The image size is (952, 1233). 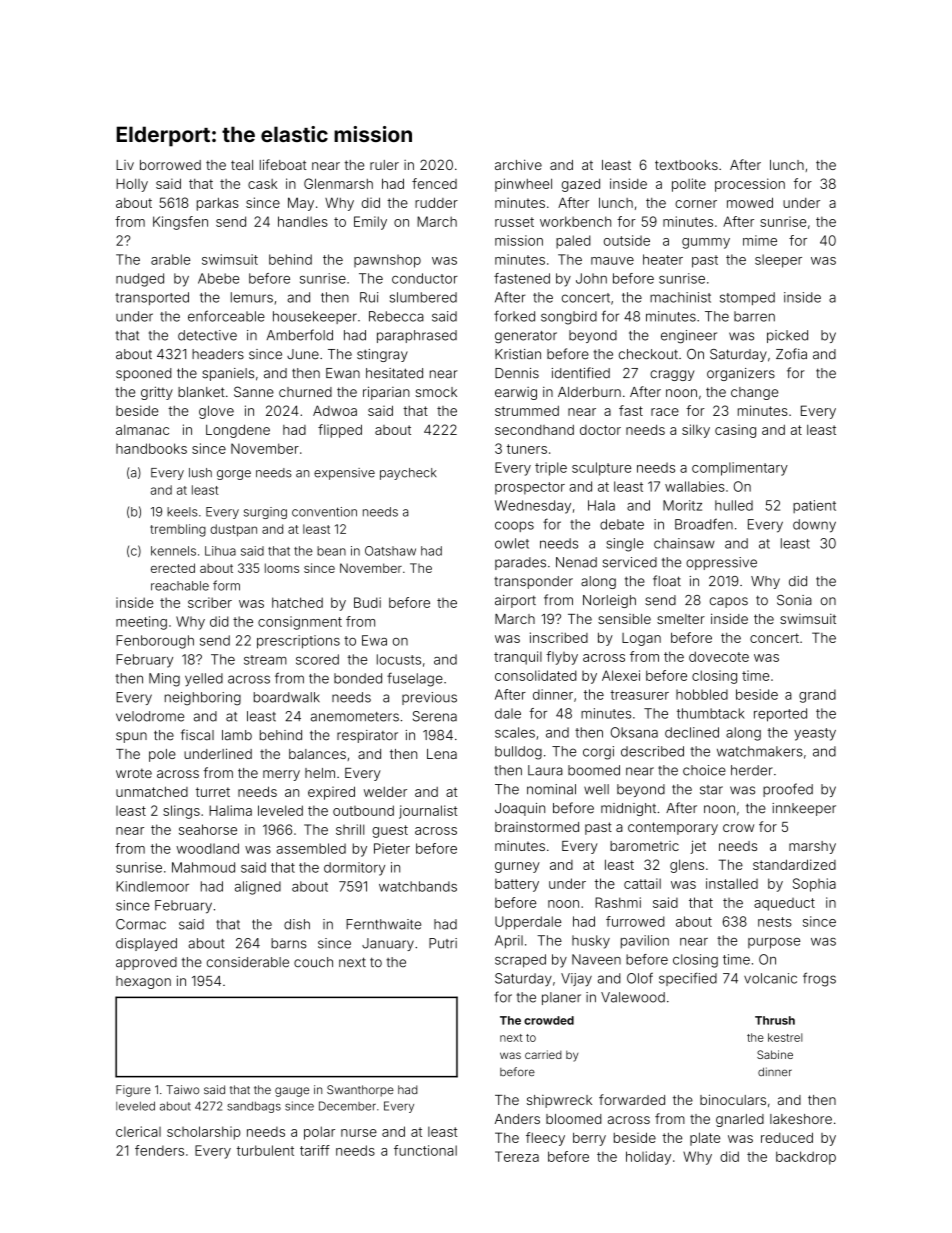 I want to click on Nenad, so click(x=576, y=562).
